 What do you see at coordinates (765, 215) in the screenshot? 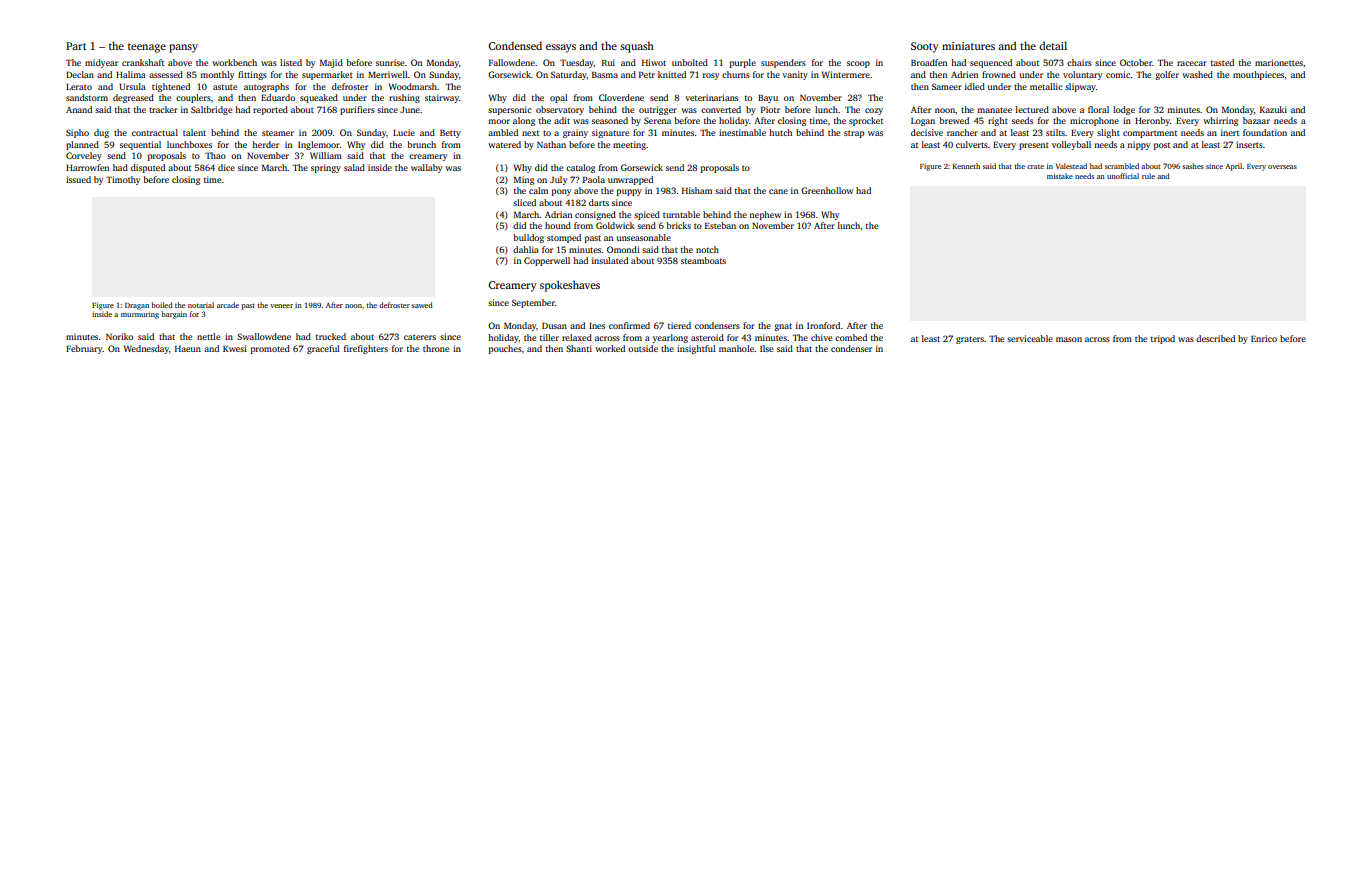
I see `nephew` at bounding box center [765, 215].
